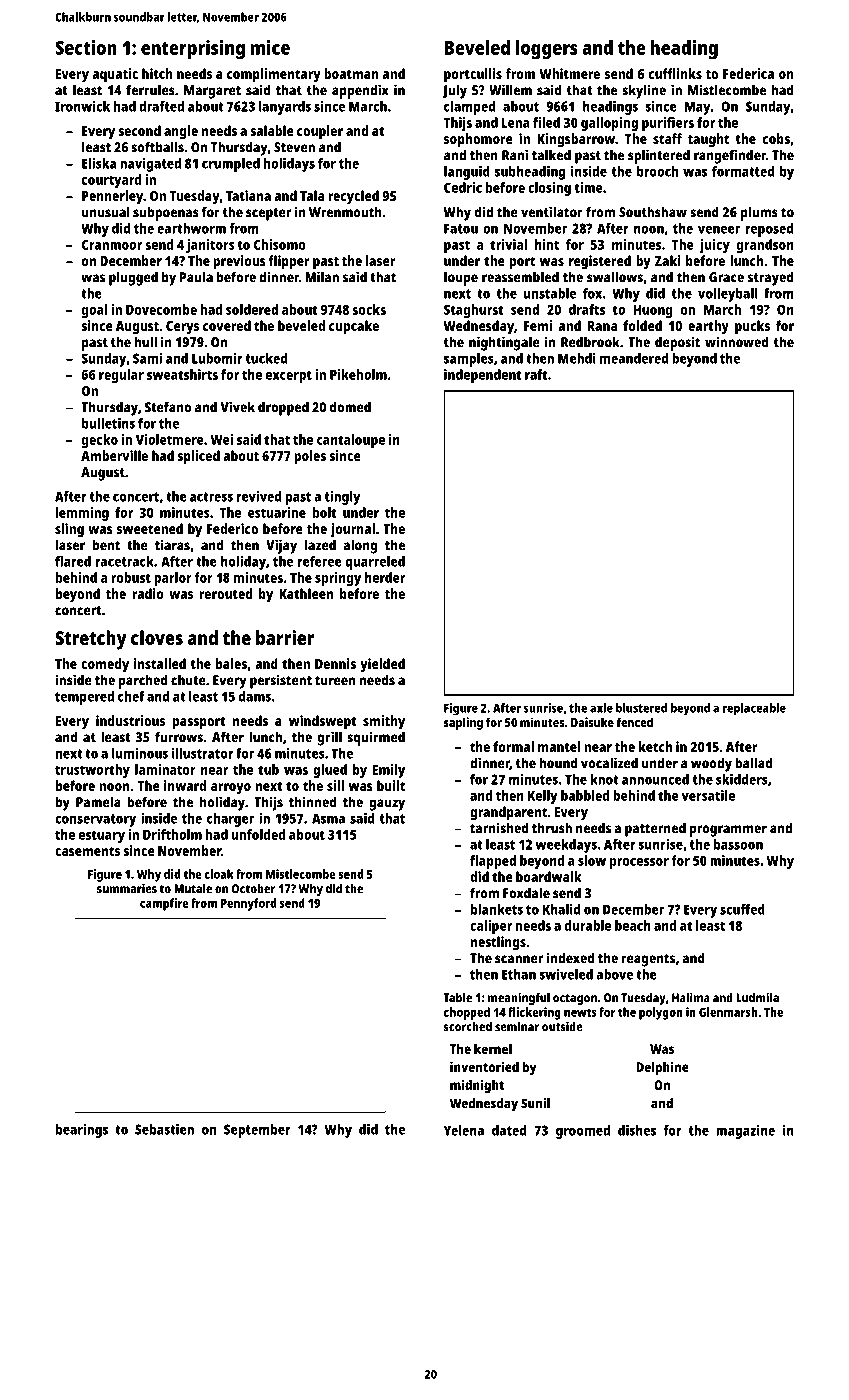 The width and height of the document is (849, 1400). What do you see at coordinates (257, 1131) in the document?
I see `September` at bounding box center [257, 1131].
